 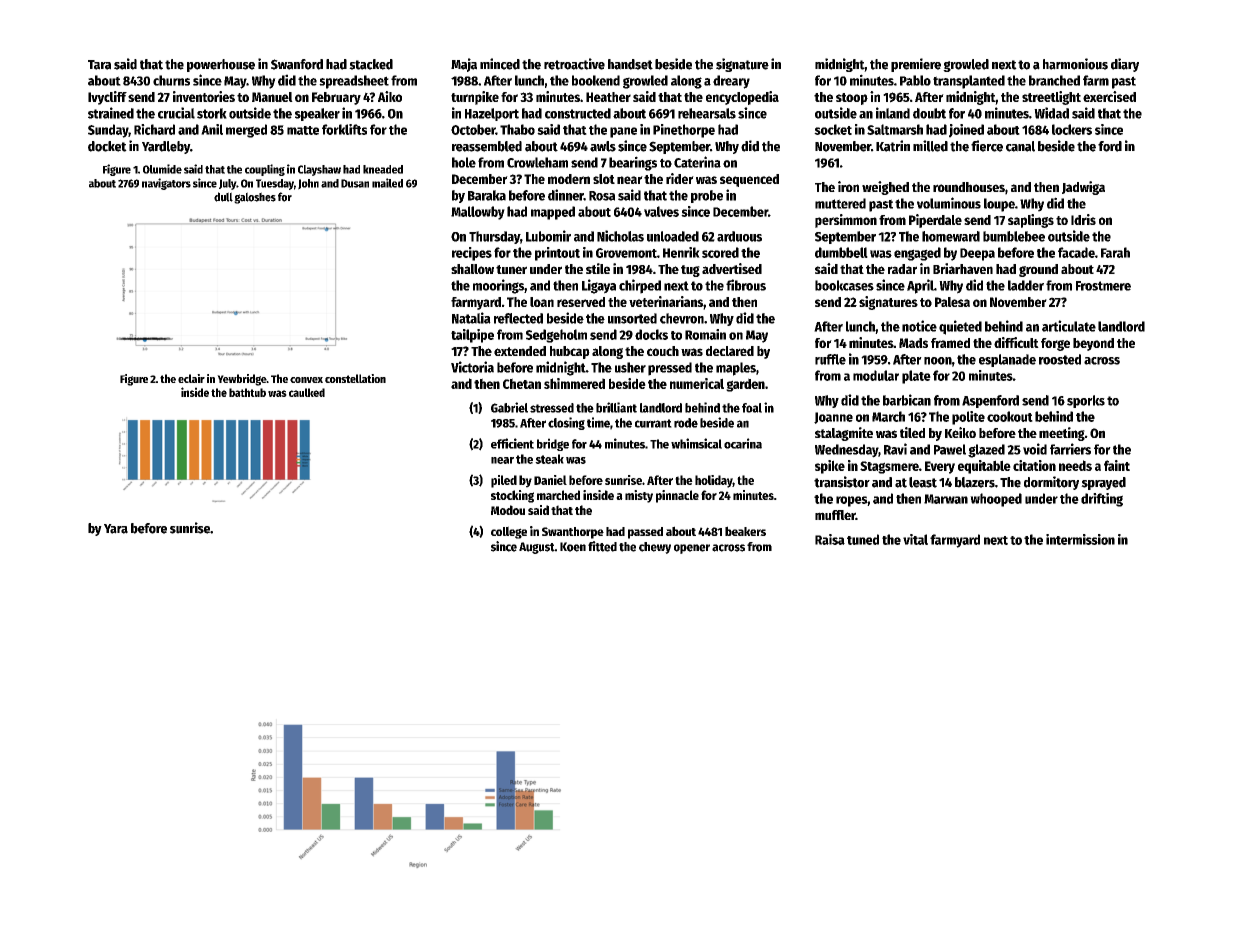 What do you see at coordinates (191, 378) in the image?
I see `eclair` at bounding box center [191, 378].
